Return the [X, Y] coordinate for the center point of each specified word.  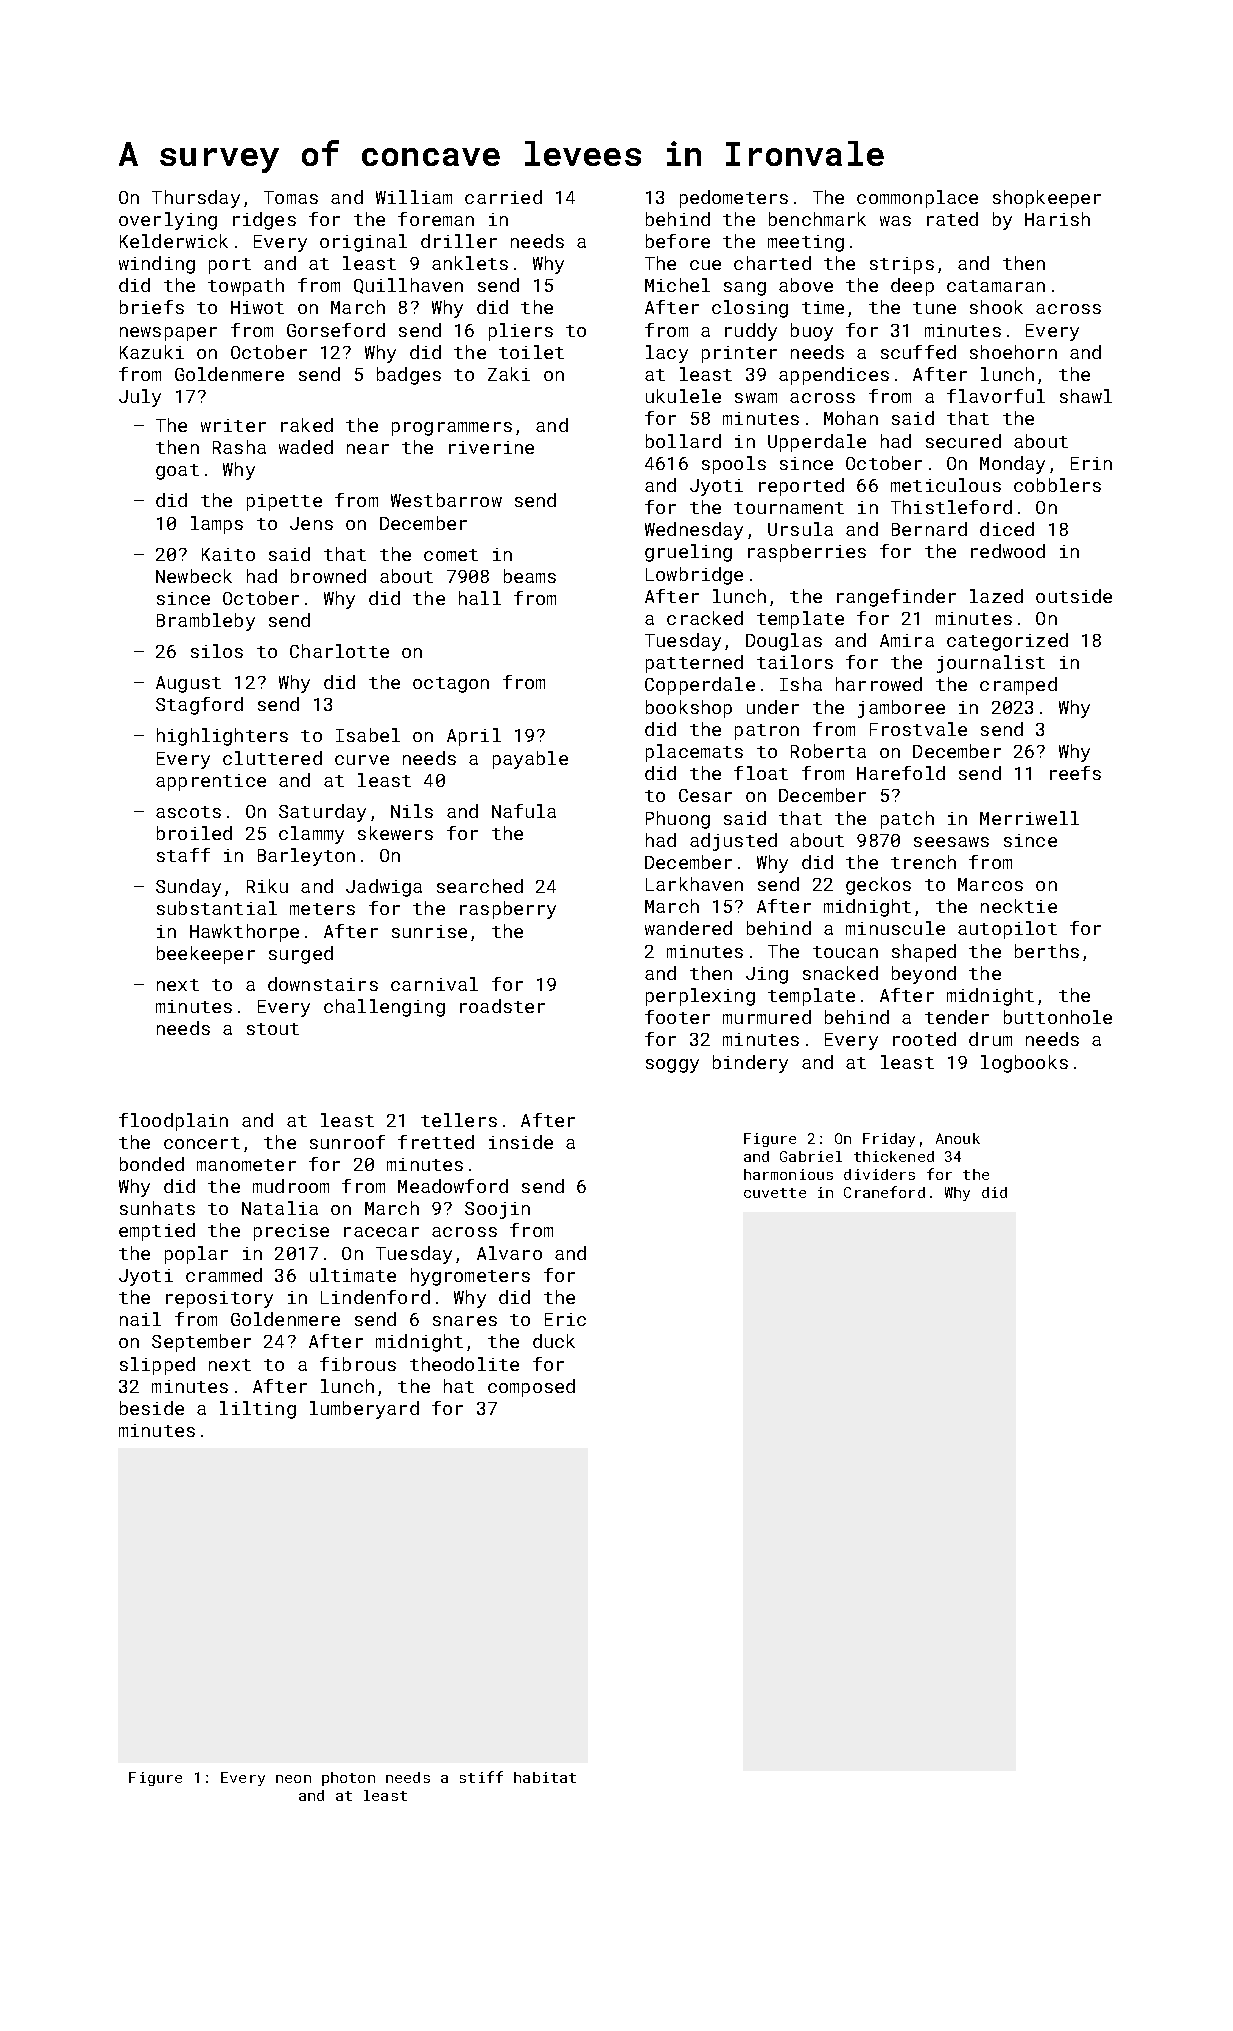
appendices [834, 376]
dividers [879, 1174]
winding [157, 265]
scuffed [918, 352]
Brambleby [206, 622]
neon [293, 1779]
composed [531, 1388]
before [678, 241]
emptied [157, 1232]
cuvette [775, 1193]
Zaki [509, 374]
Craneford [884, 1192]
